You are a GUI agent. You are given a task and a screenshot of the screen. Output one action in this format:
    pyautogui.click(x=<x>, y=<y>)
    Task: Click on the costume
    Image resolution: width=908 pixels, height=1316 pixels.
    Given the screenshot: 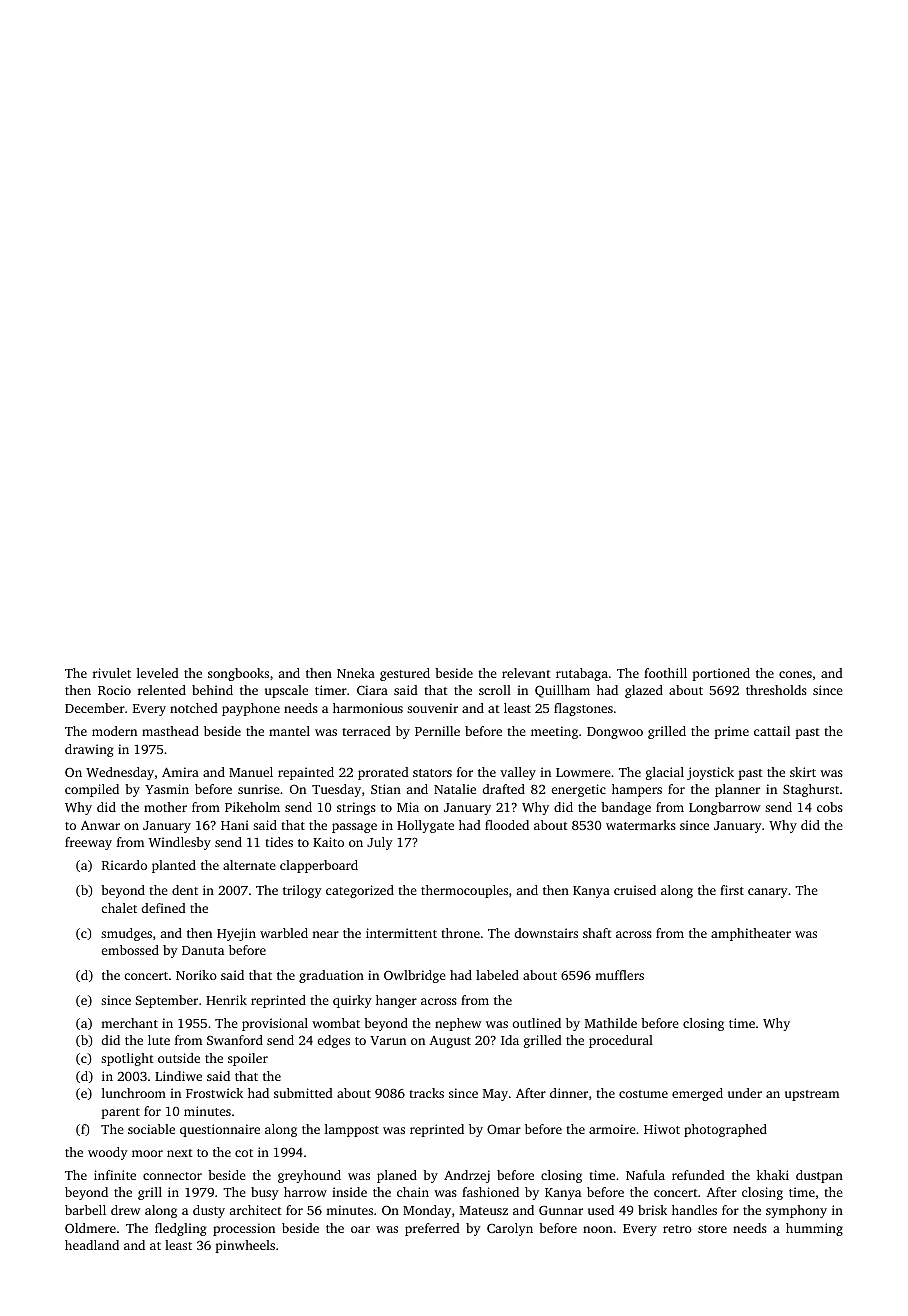 What is the action you would take?
    pyautogui.click(x=643, y=1094)
